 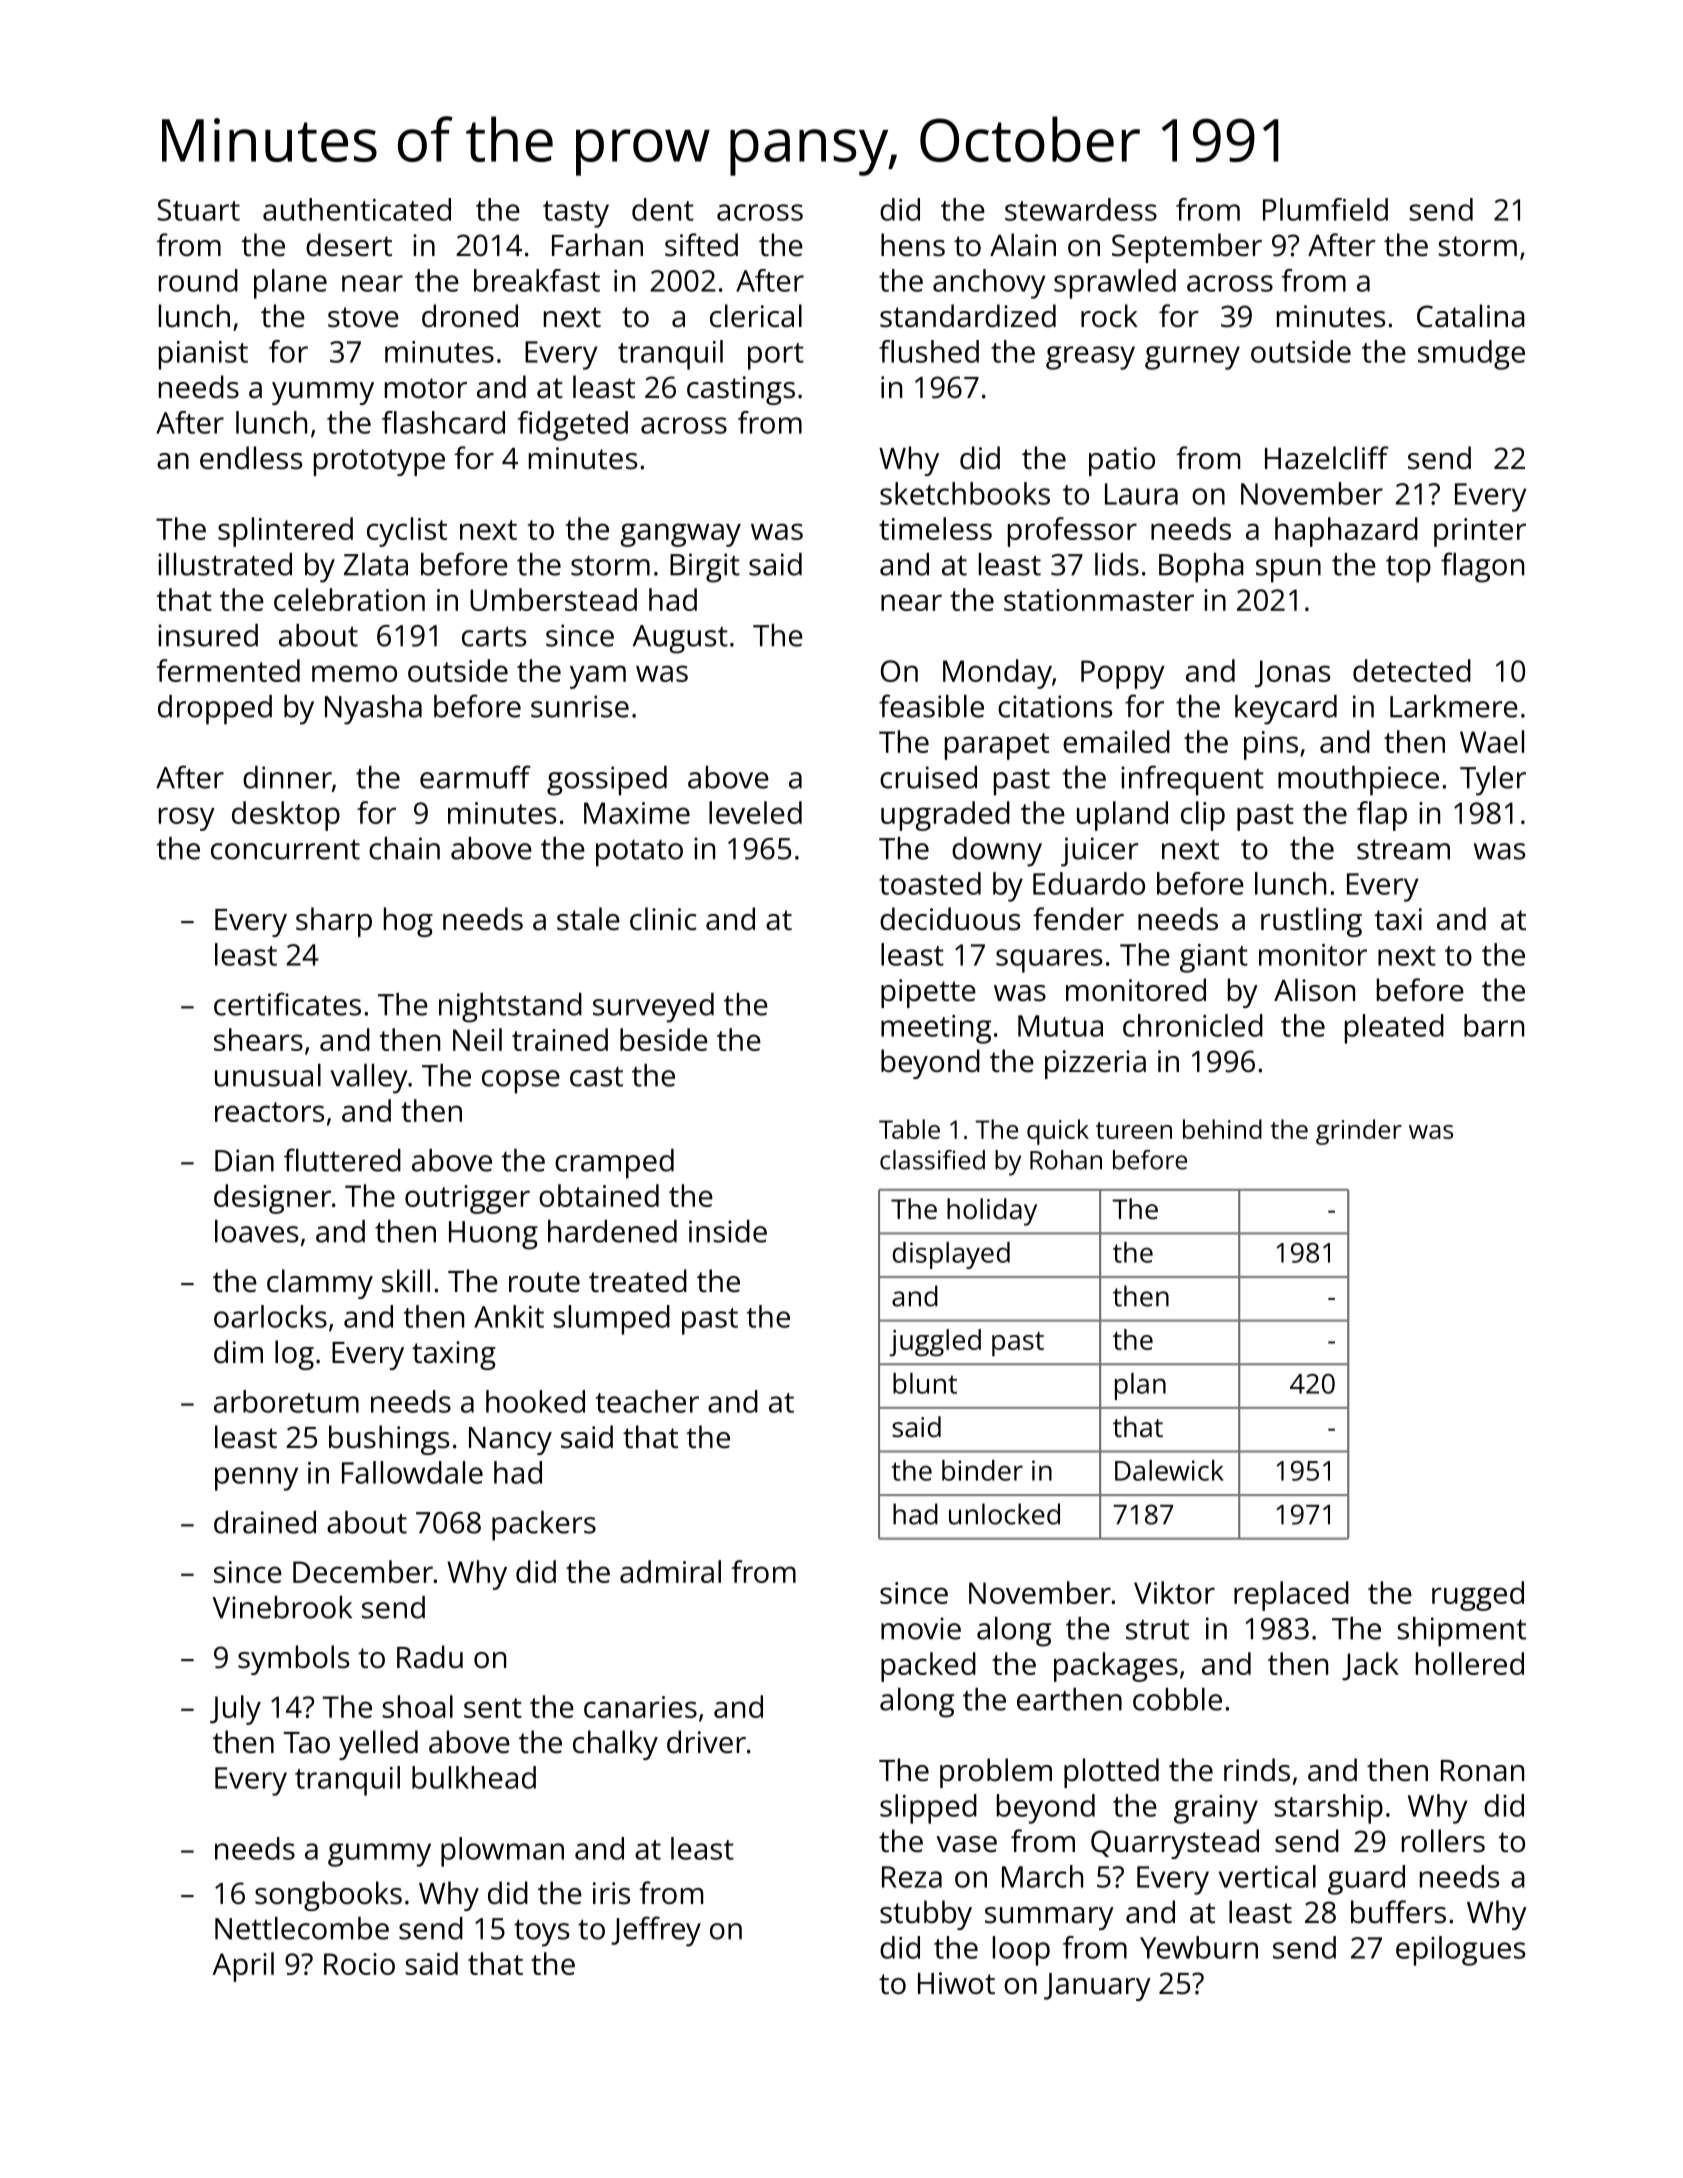 What do you see at coordinates (663, 209) in the document?
I see `dent` at bounding box center [663, 209].
